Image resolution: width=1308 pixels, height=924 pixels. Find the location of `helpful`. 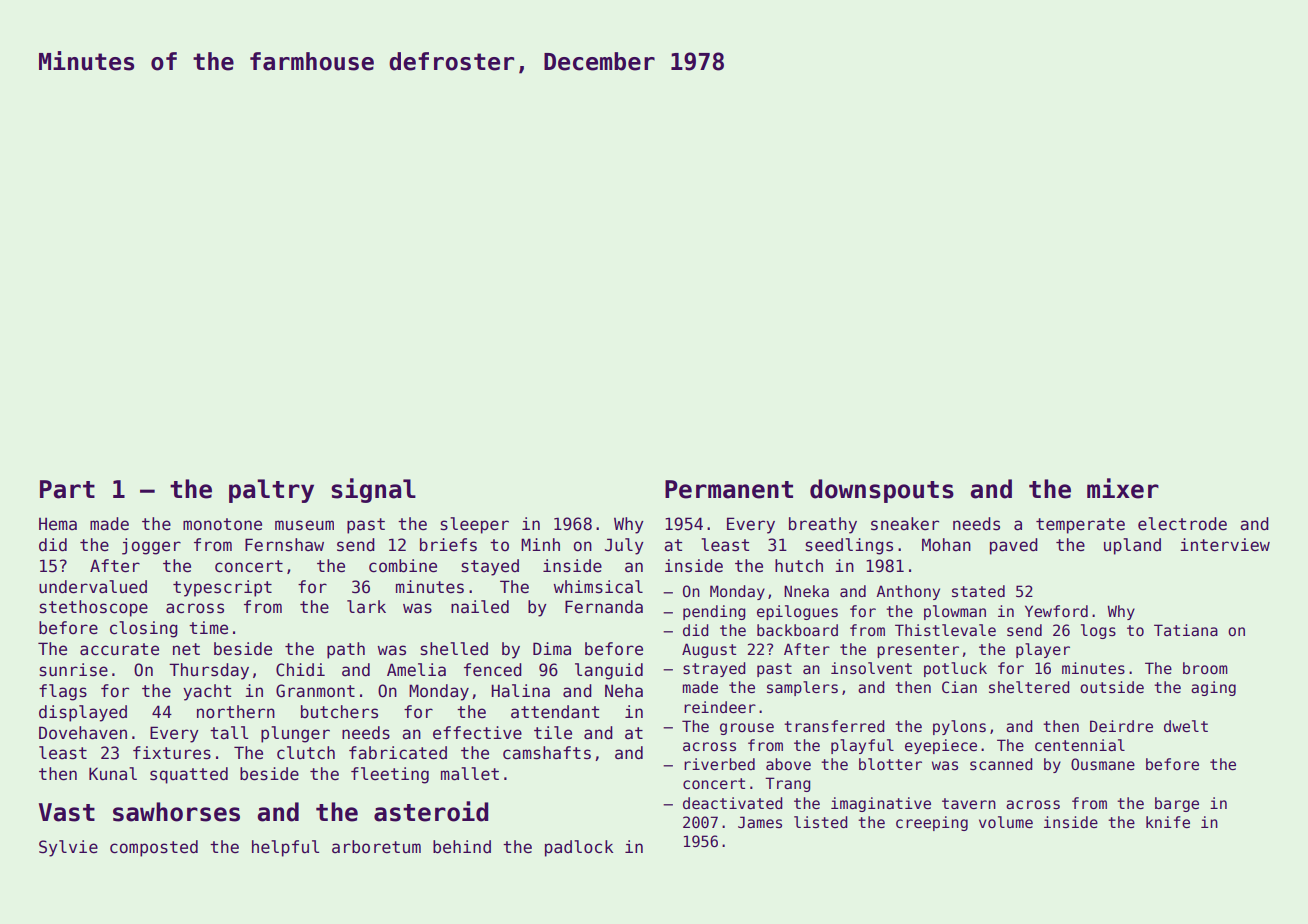

helpful is located at coordinates (285, 848).
